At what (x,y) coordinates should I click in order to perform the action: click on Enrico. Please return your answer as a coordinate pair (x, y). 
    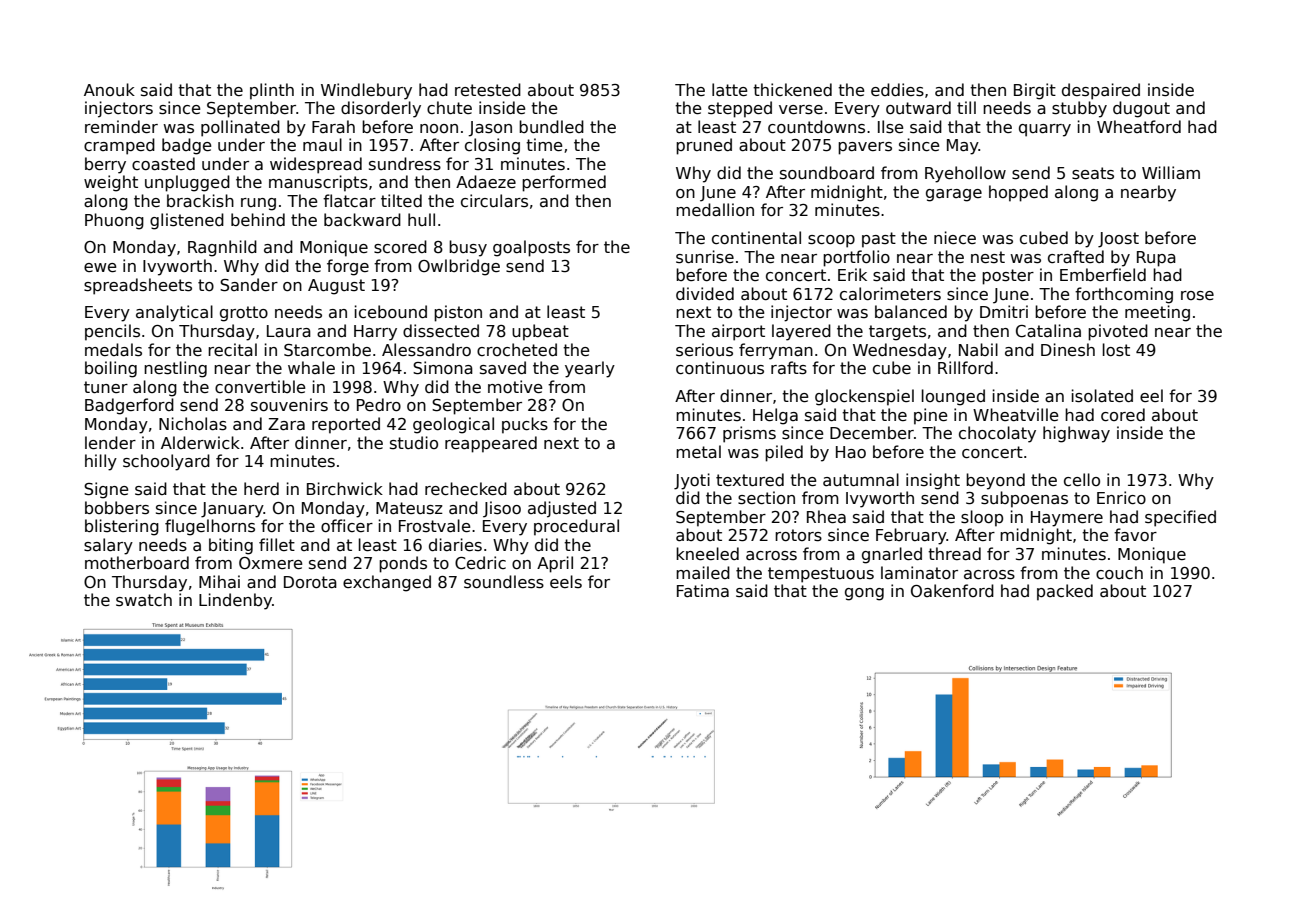
    Looking at the image, I should click on (1121, 498).
